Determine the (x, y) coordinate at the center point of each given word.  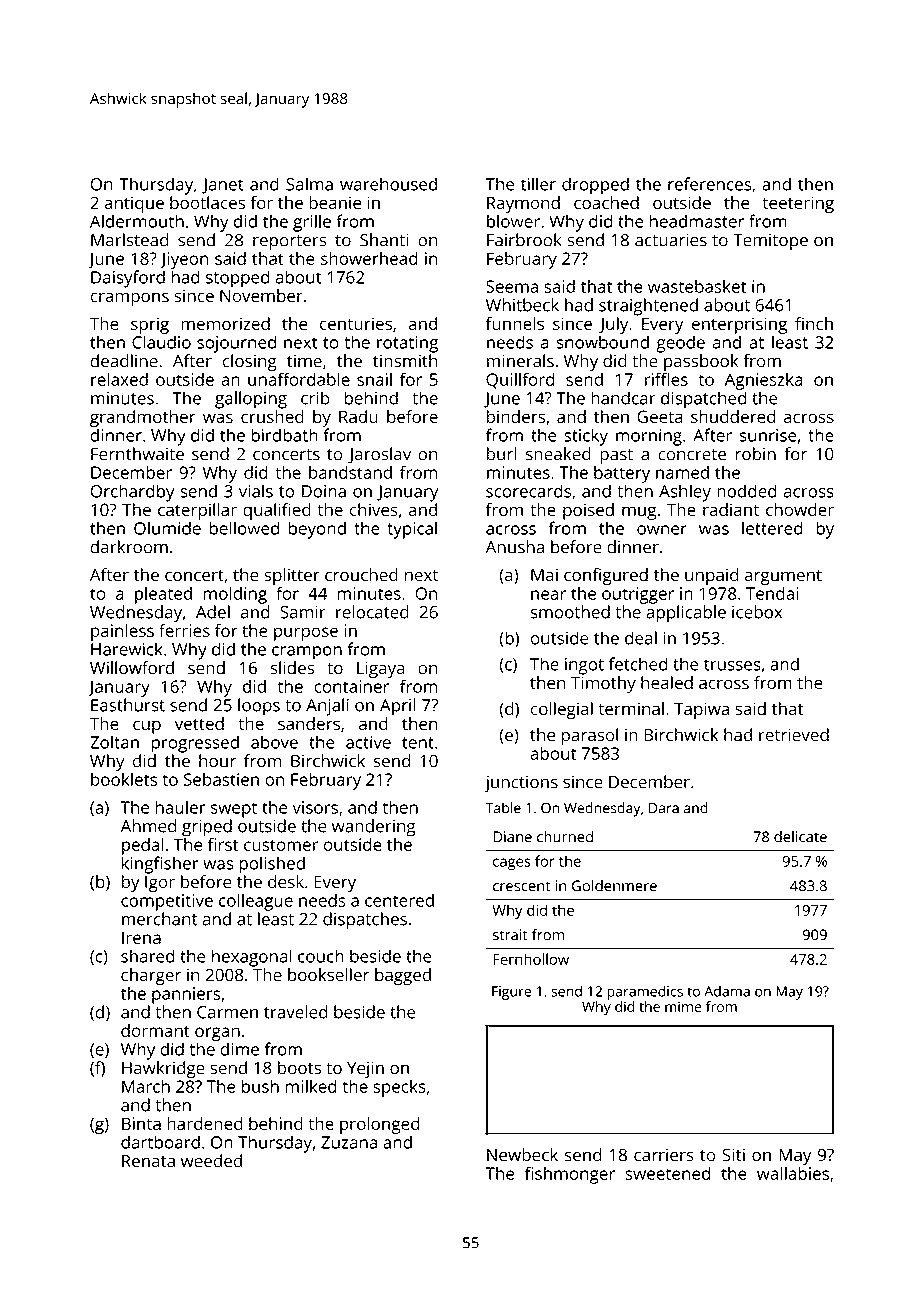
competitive (167, 902)
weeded (211, 1161)
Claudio (161, 342)
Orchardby (132, 493)
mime (683, 1006)
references (709, 184)
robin (756, 454)
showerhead (369, 258)
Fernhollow (531, 959)
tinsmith (405, 361)
